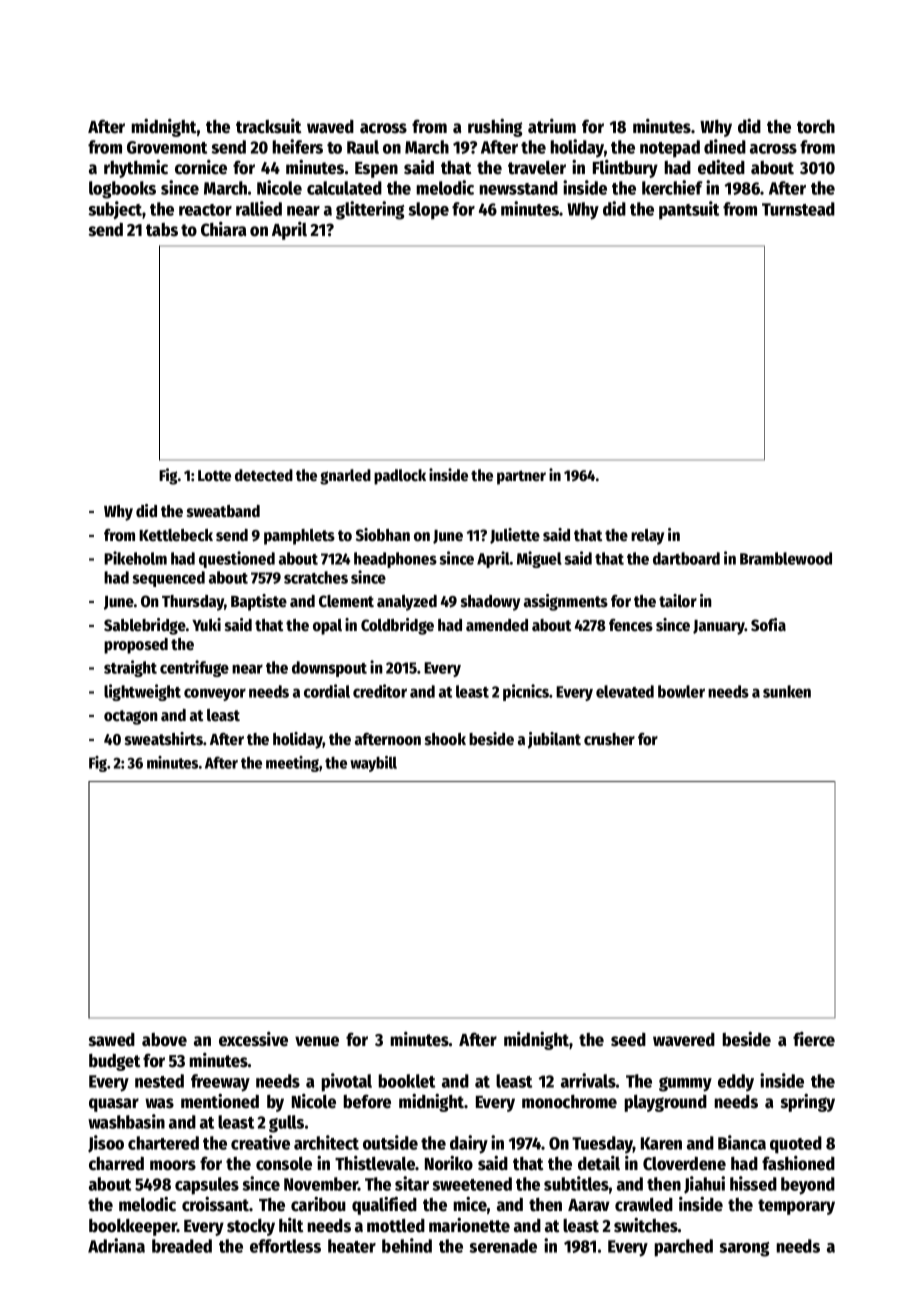 This page has height=1308, width=924. Describe the element at coordinates (503, 1246) in the page. I see `serenade` at that location.
